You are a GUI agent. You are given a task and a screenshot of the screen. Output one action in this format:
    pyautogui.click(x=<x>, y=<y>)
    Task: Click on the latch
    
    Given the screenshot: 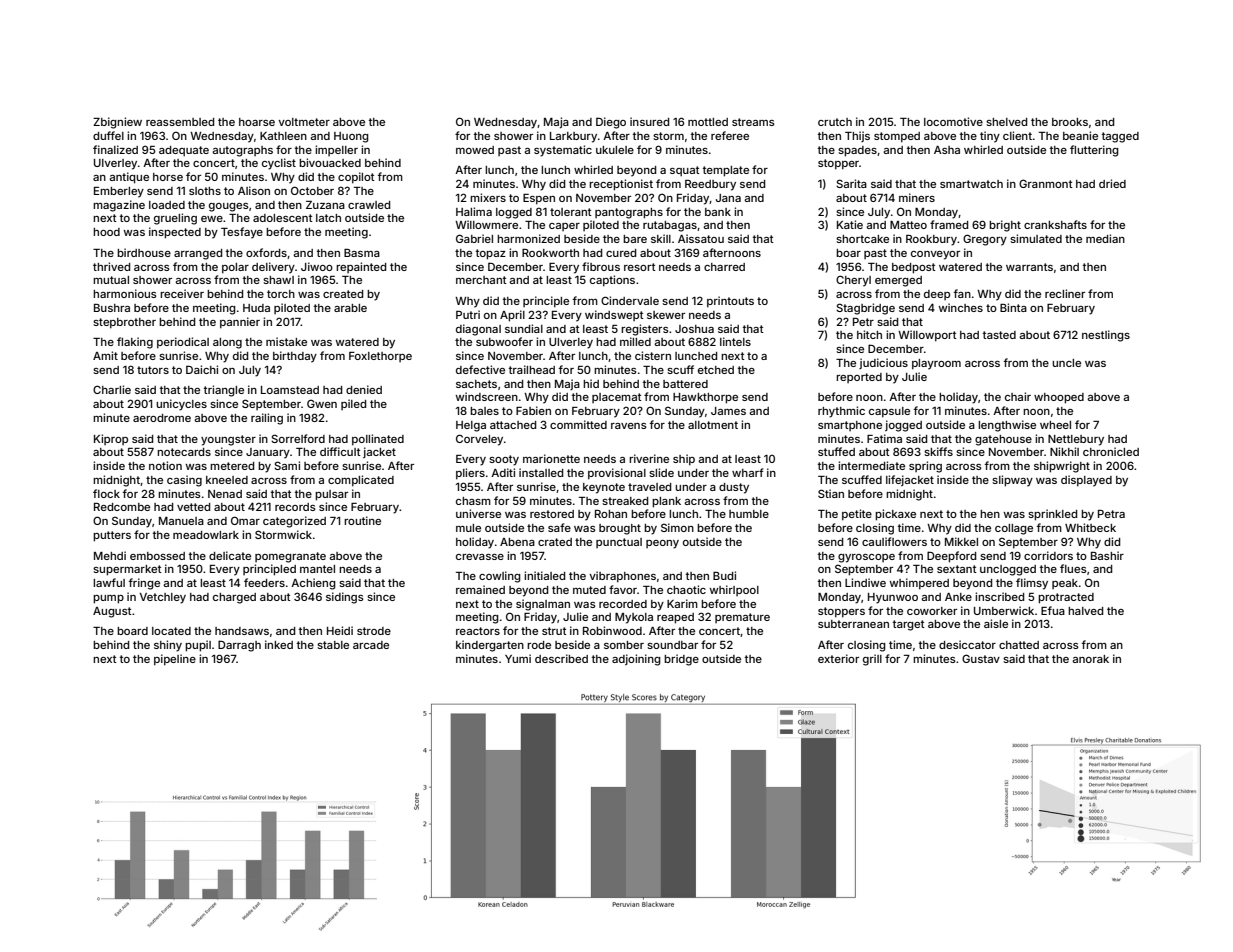 What is the action you would take?
    pyautogui.click(x=328, y=218)
